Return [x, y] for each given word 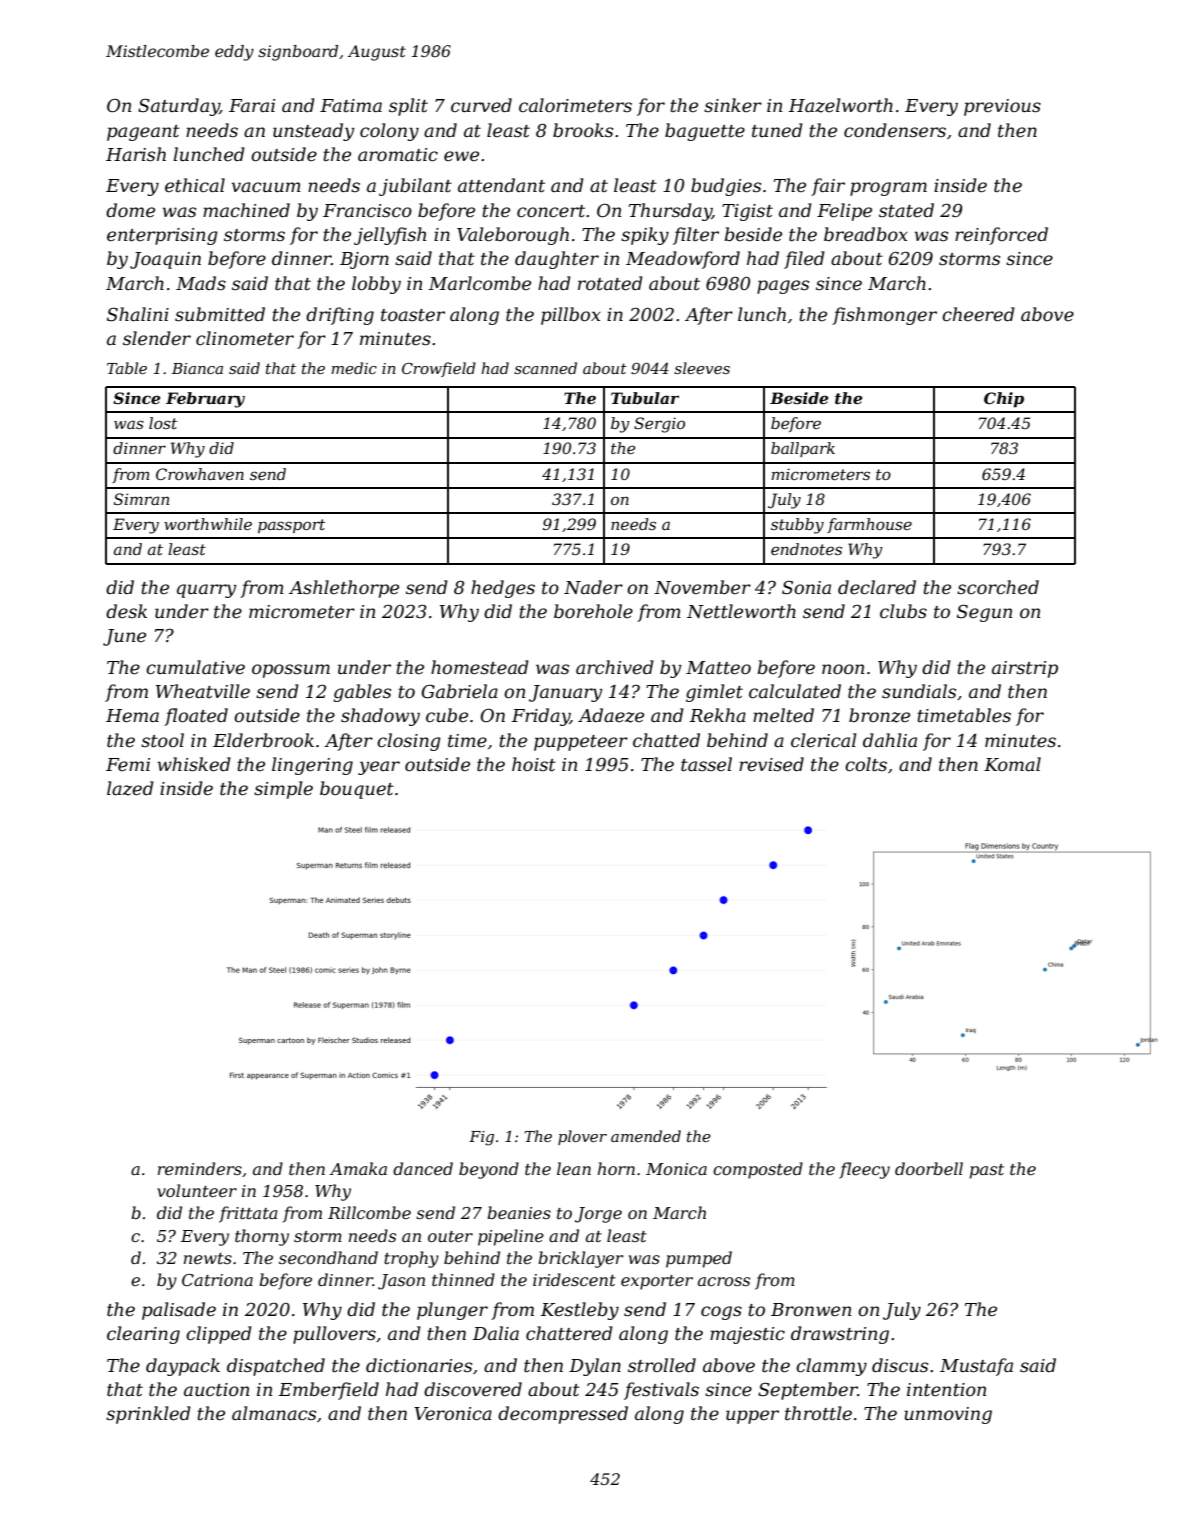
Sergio [659, 425]
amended [646, 1136]
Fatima [351, 105]
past [987, 1171]
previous [1002, 107]
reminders [200, 1168]
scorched [998, 587]
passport [291, 526]
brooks [583, 130]
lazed [130, 788]
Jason [401, 1282]
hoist [534, 764]
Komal [1012, 764]
